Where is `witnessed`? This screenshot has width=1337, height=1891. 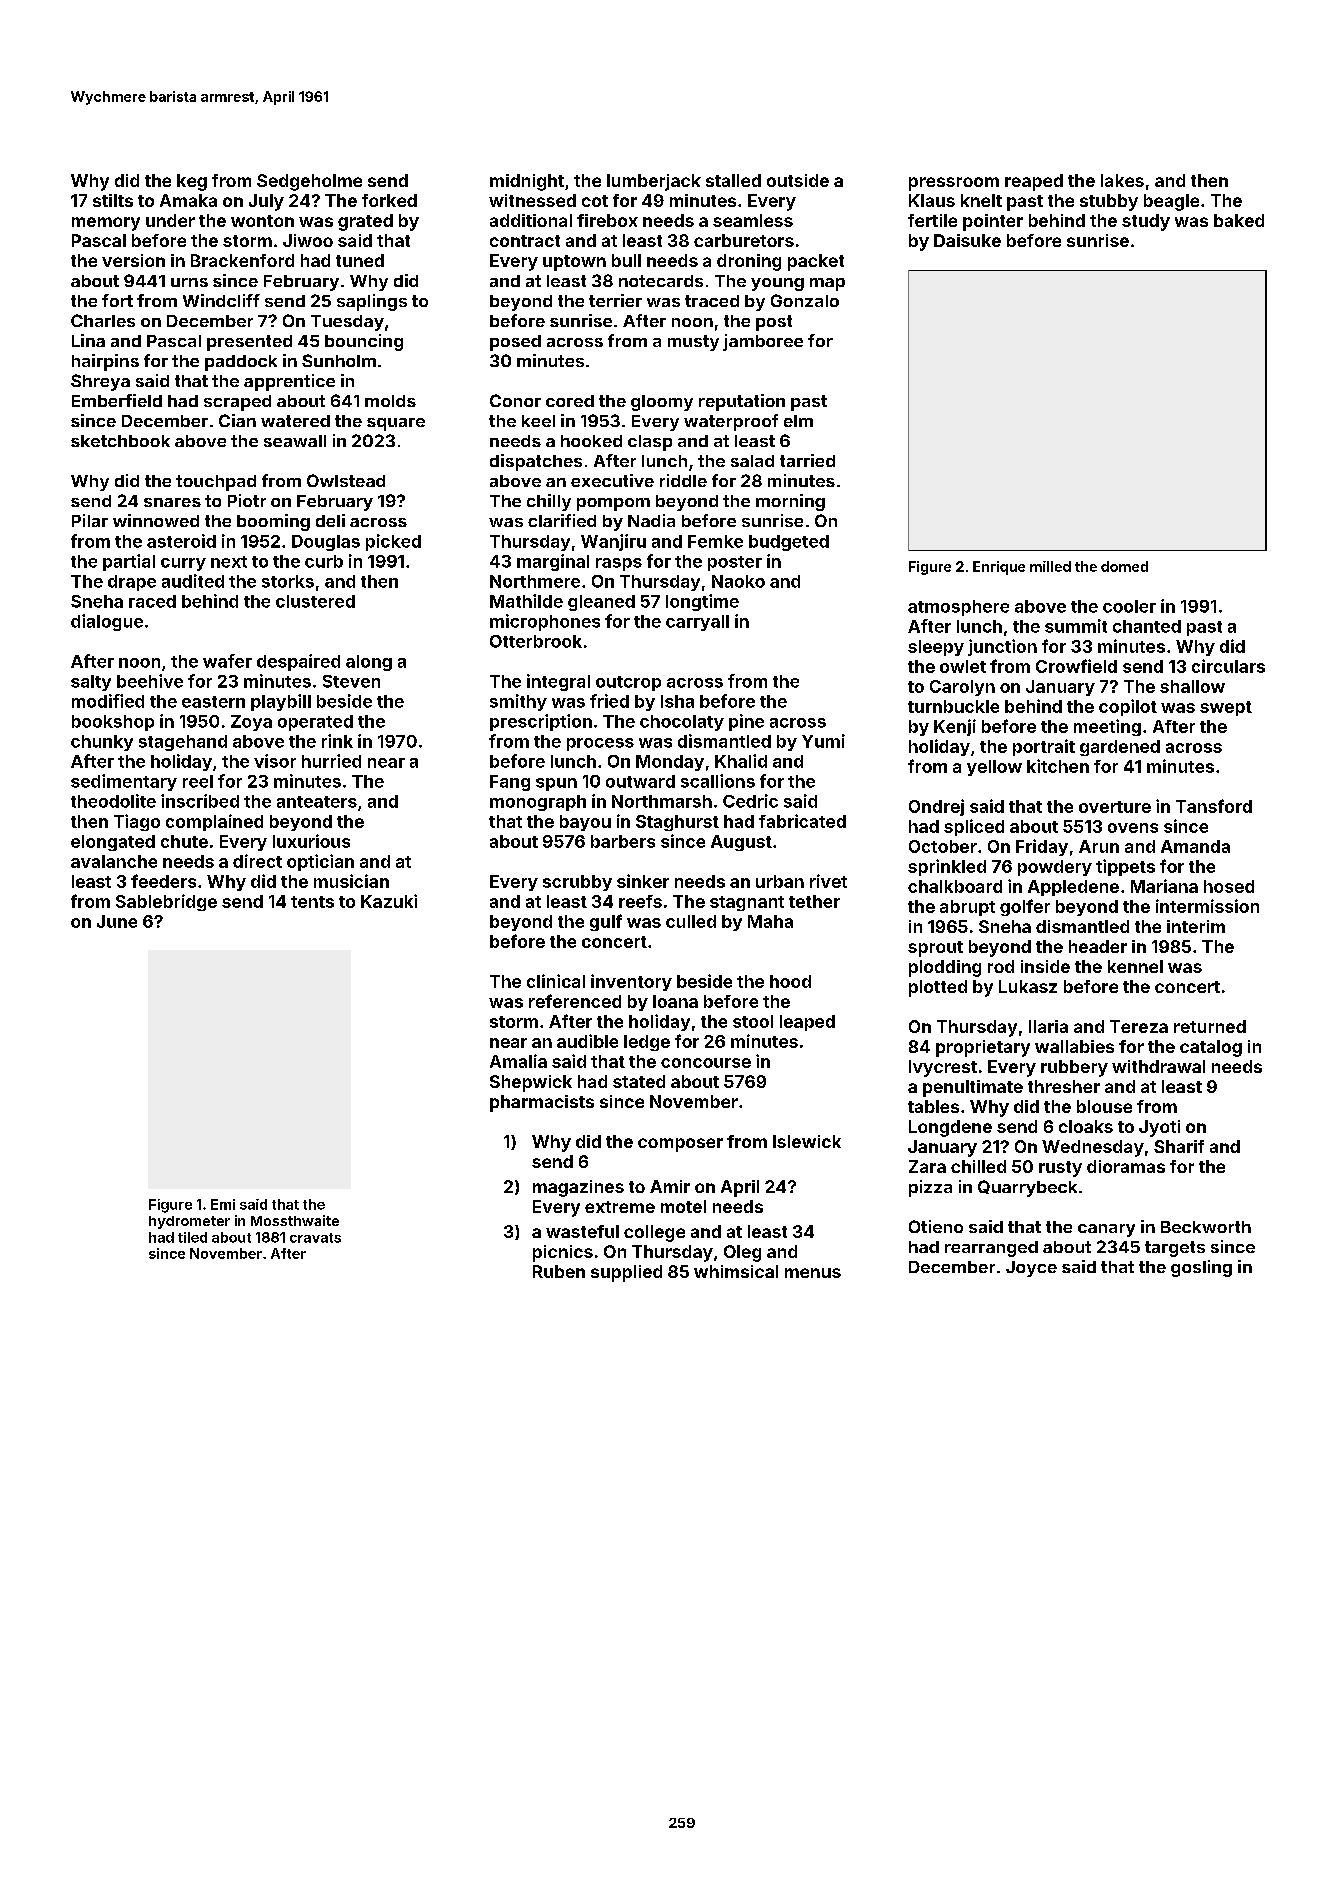 witnessed is located at coordinates (532, 200).
